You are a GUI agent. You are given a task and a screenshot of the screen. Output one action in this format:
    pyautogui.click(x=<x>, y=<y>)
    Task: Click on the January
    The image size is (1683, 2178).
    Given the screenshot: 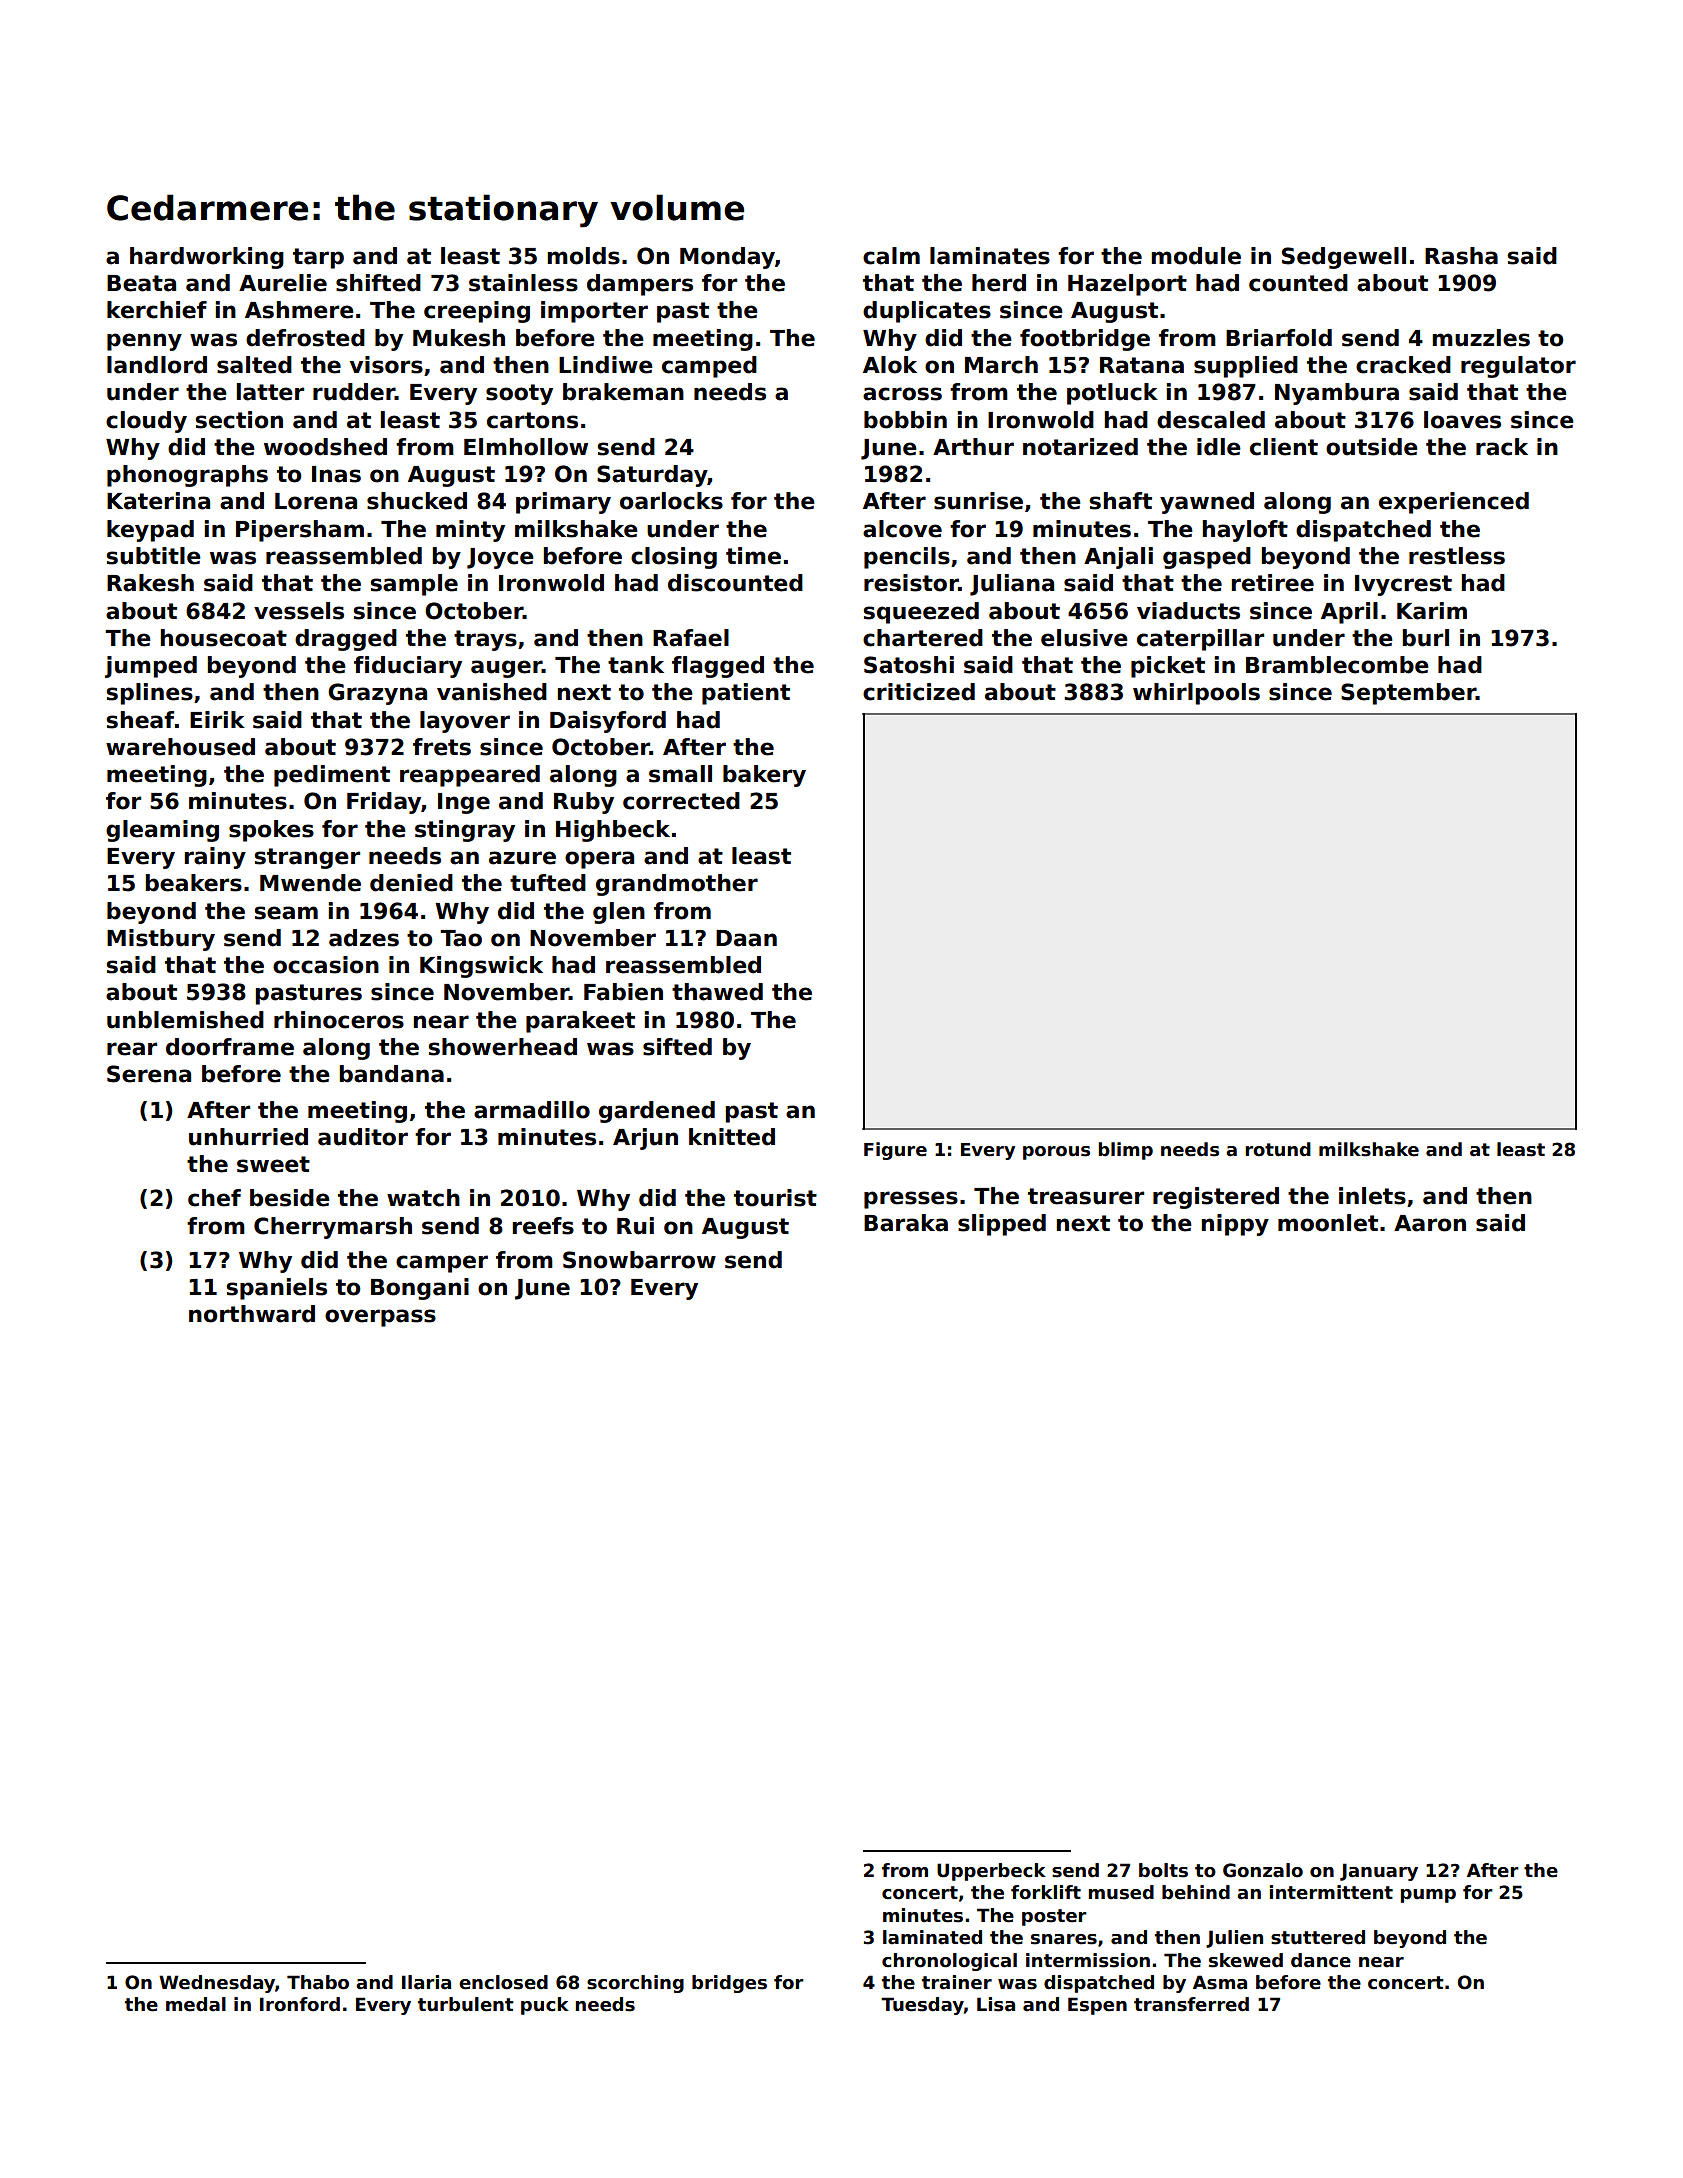 What is the action you would take?
    pyautogui.click(x=1379, y=1872)
